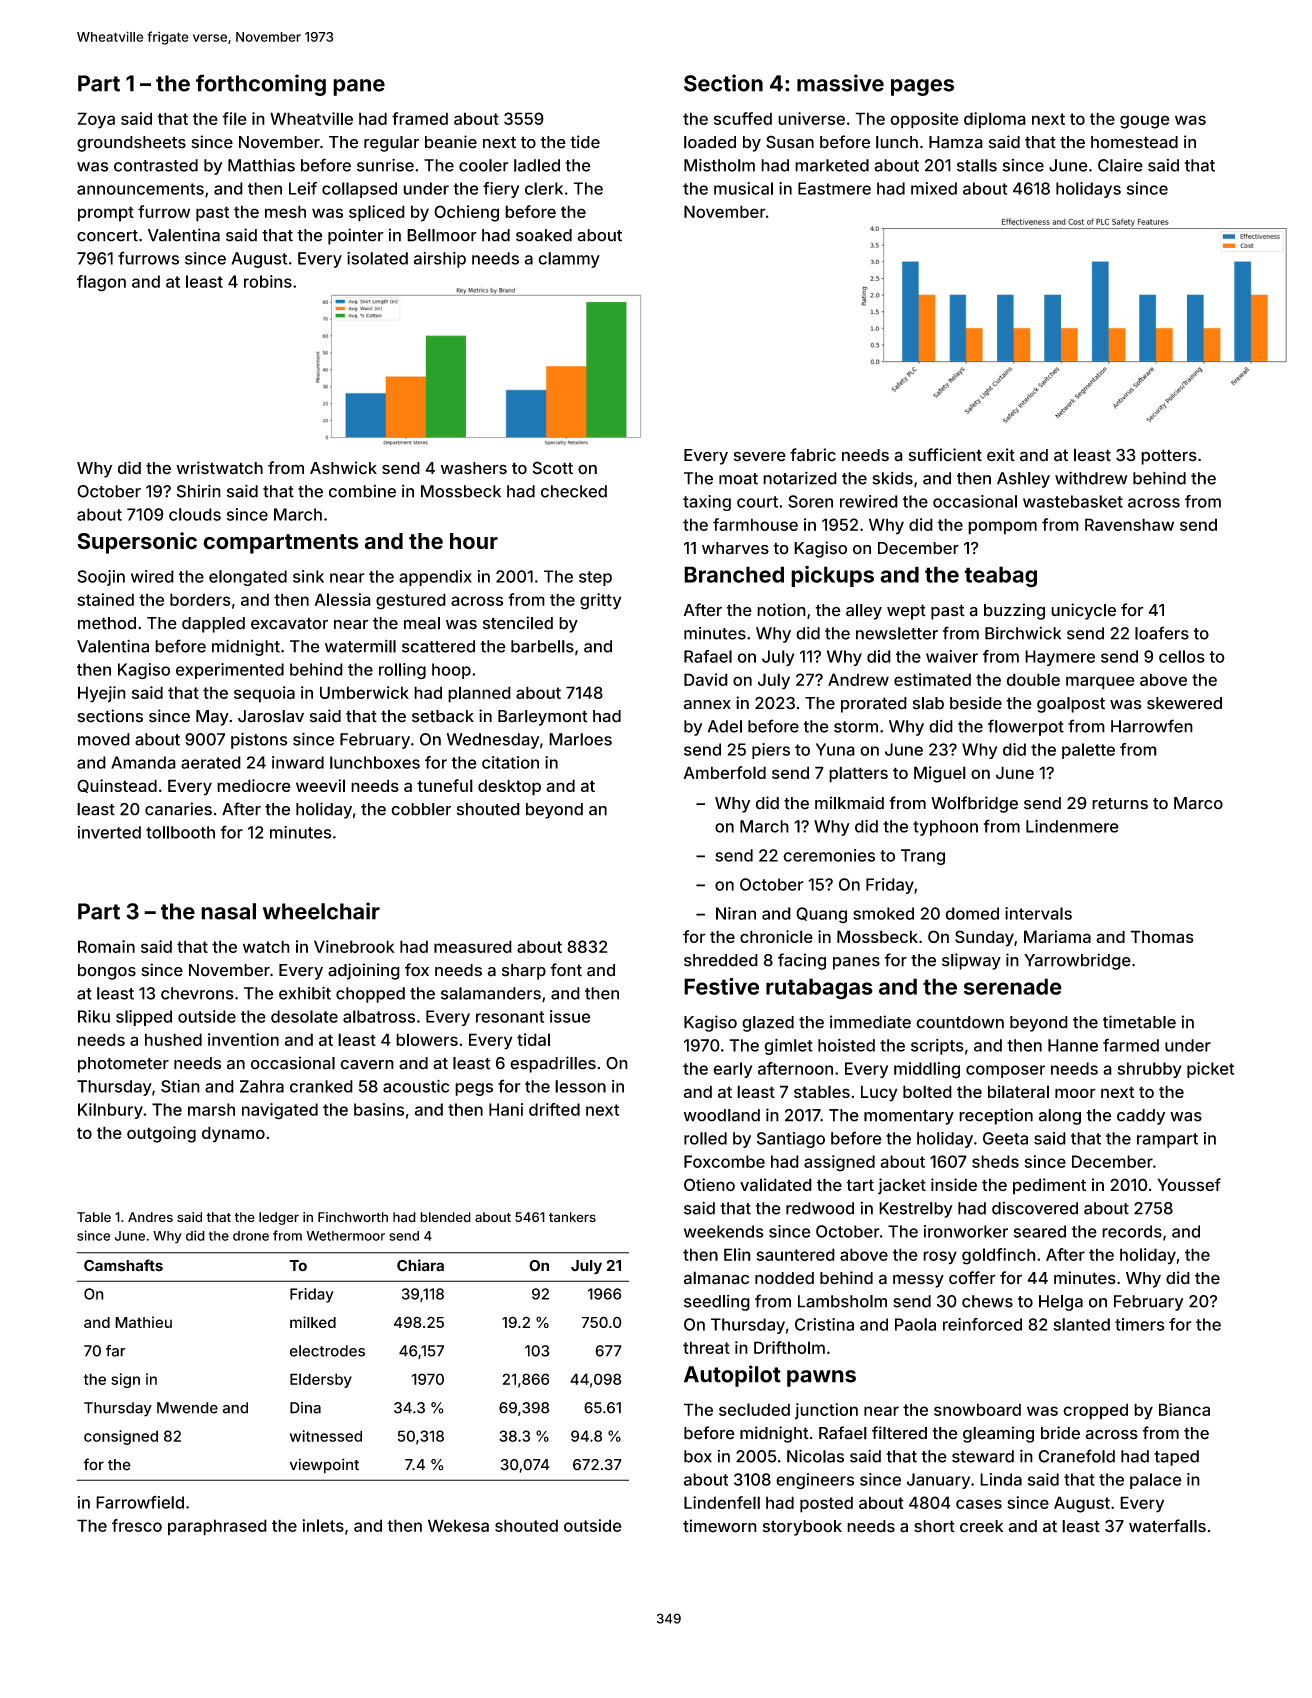 Image resolution: width=1312 pixels, height=1698 pixels. Describe the element at coordinates (790, 142) in the document. I see `Susan` at that location.
